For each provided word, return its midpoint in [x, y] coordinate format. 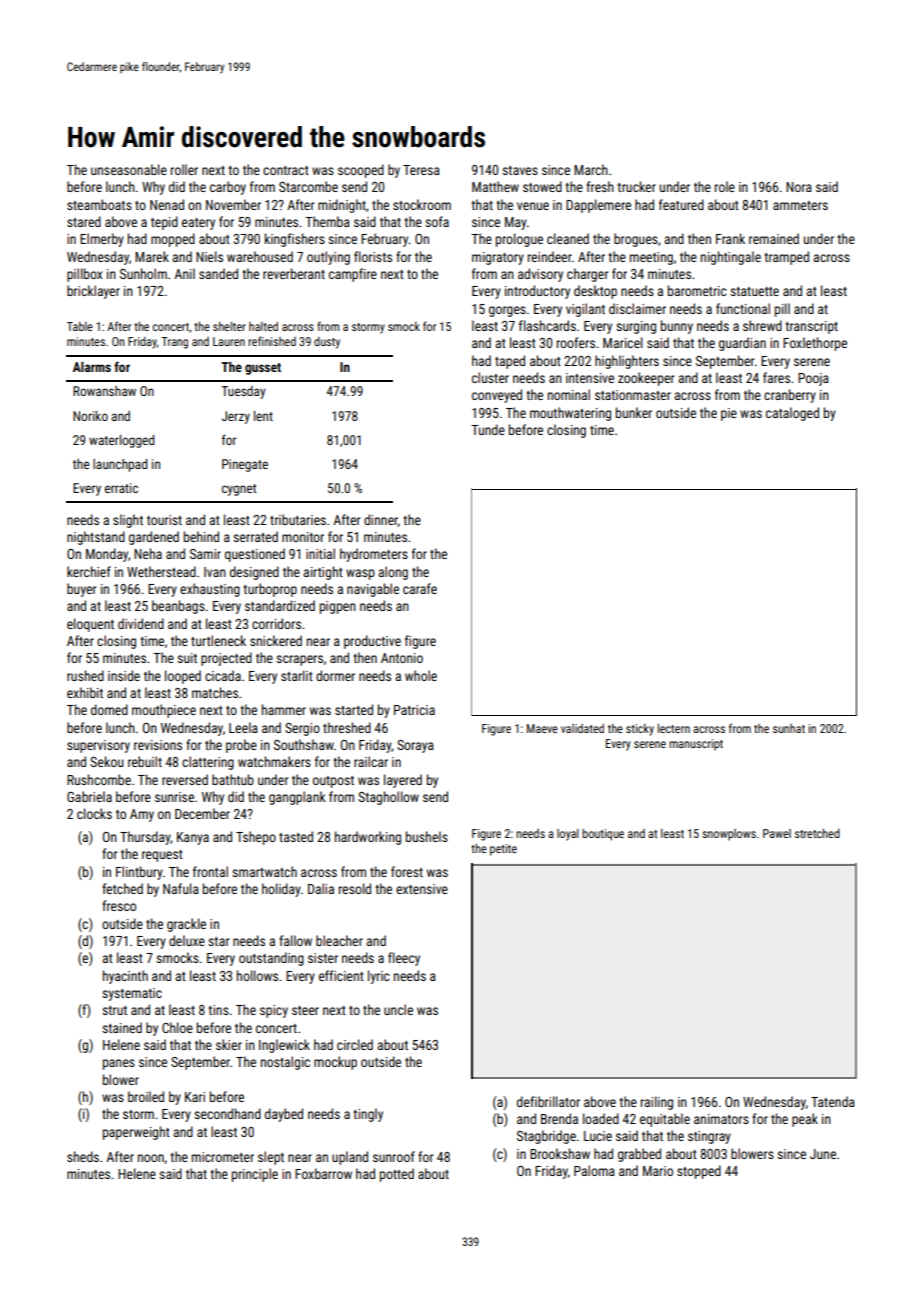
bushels [427, 836]
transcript [811, 327]
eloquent [90, 625]
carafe [420, 588]
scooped [361, 171]
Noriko [90, 416]
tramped [786, 258]
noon [151, 1158]
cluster [490, 377]
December [202, 813]
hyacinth [125, 977]
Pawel [777, 833]
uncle [398, 1009]
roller [184, 169]
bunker [634, 412]
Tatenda [833, 1101]
